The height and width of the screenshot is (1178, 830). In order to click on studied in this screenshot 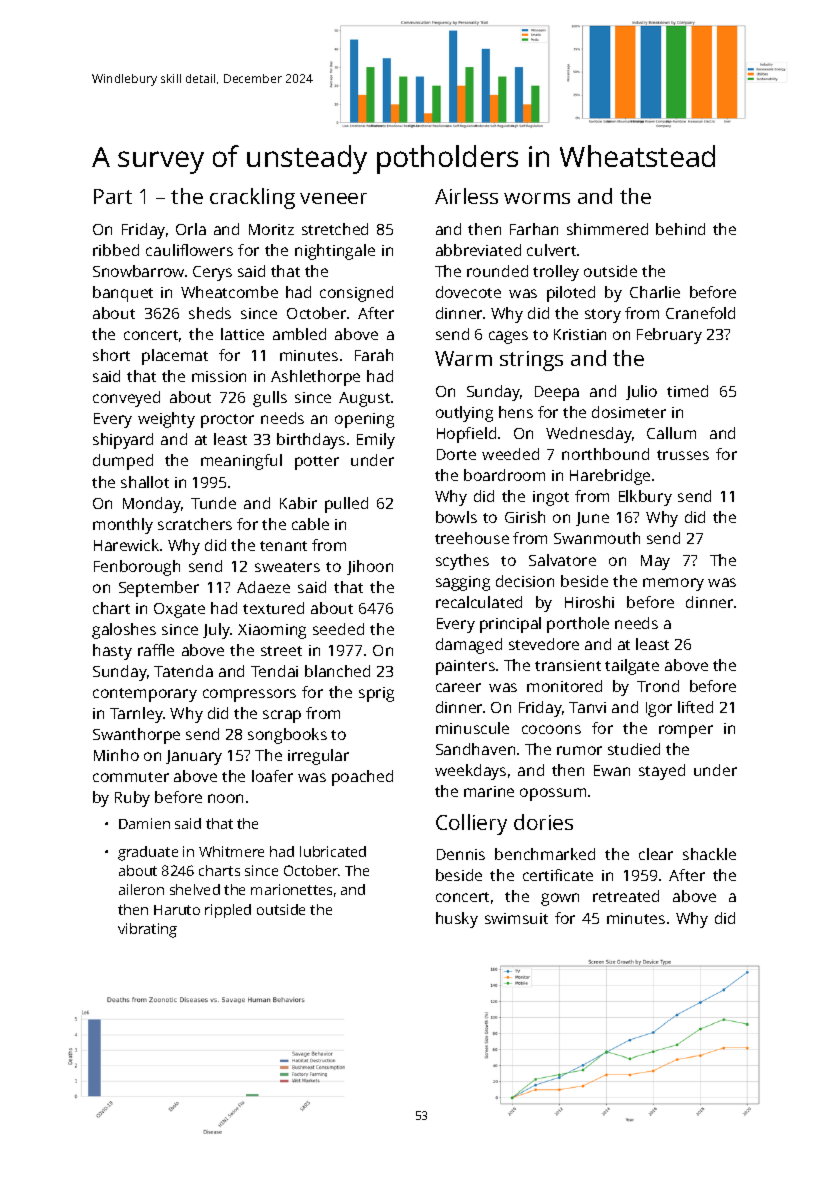, I will do `click(634, 749)`.
